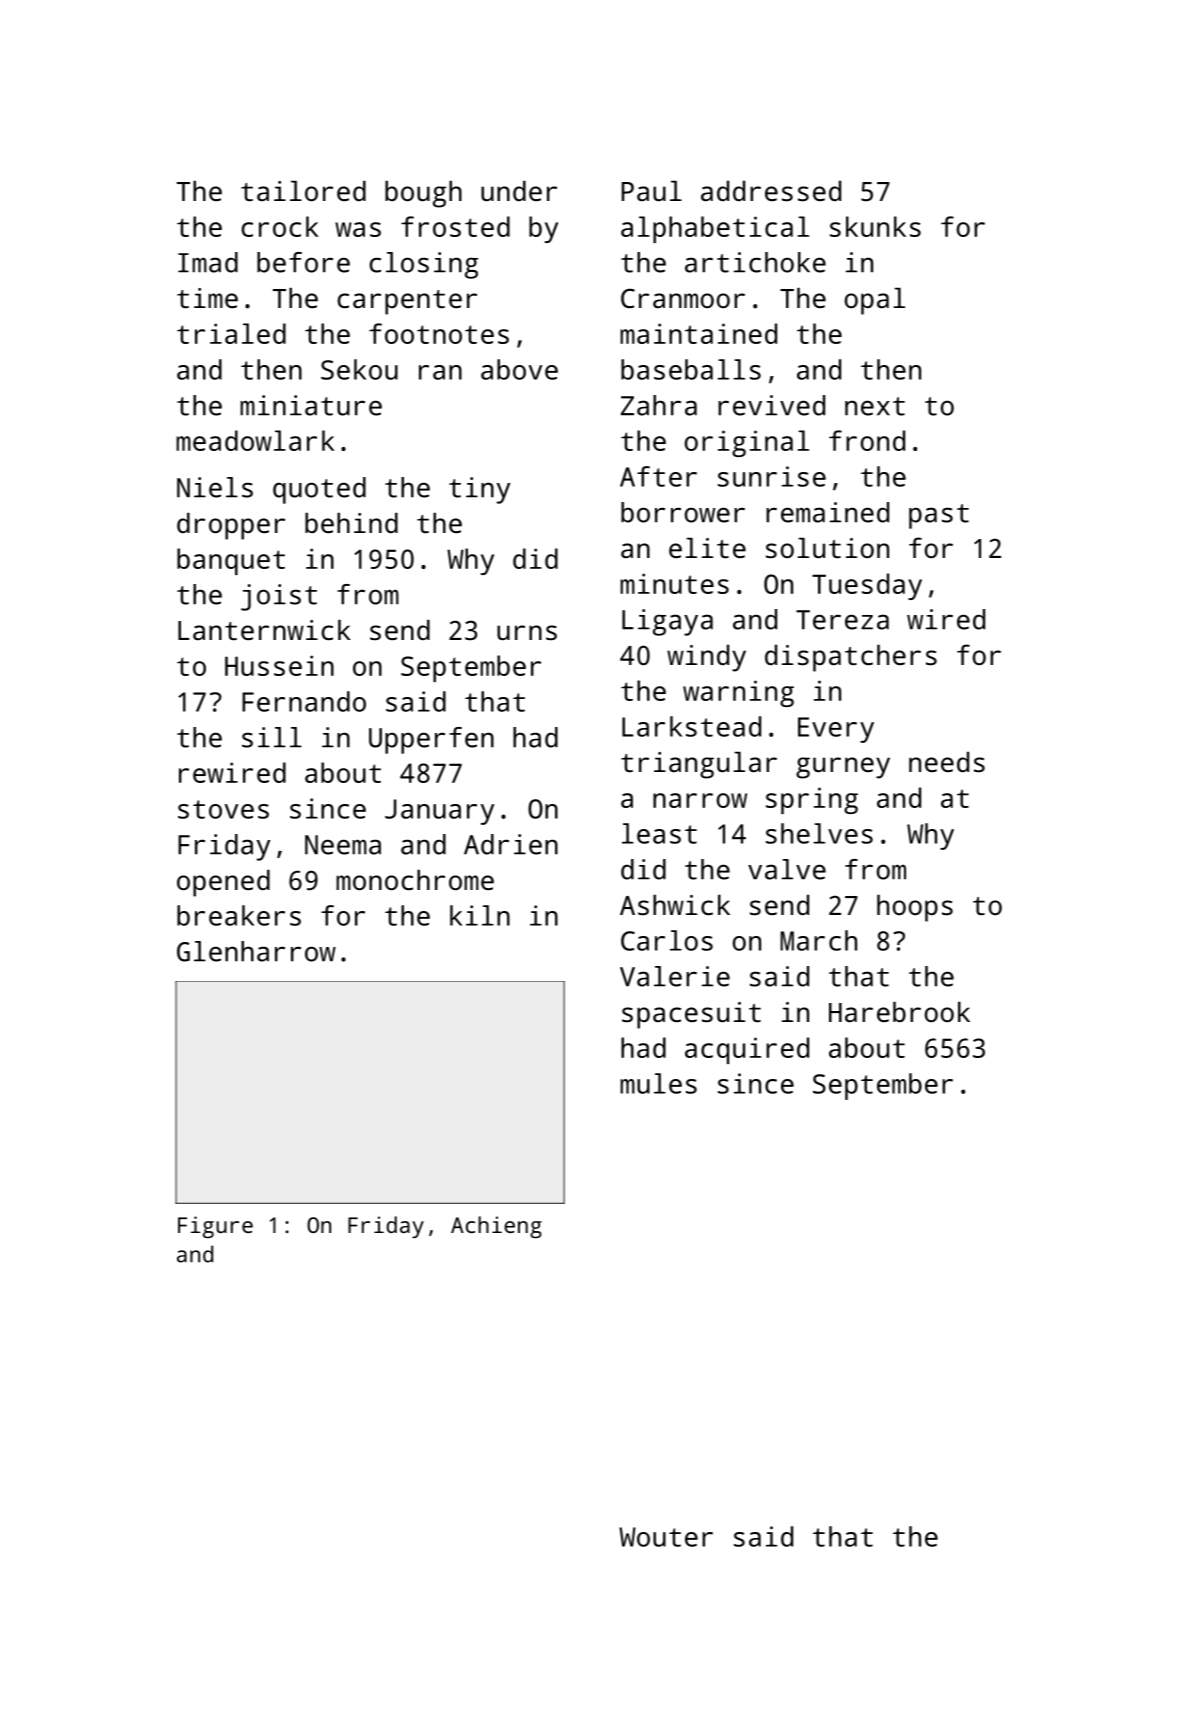  Describe the element at coordinates (666, 1537) in the document. I see `Wouter` at that location.
